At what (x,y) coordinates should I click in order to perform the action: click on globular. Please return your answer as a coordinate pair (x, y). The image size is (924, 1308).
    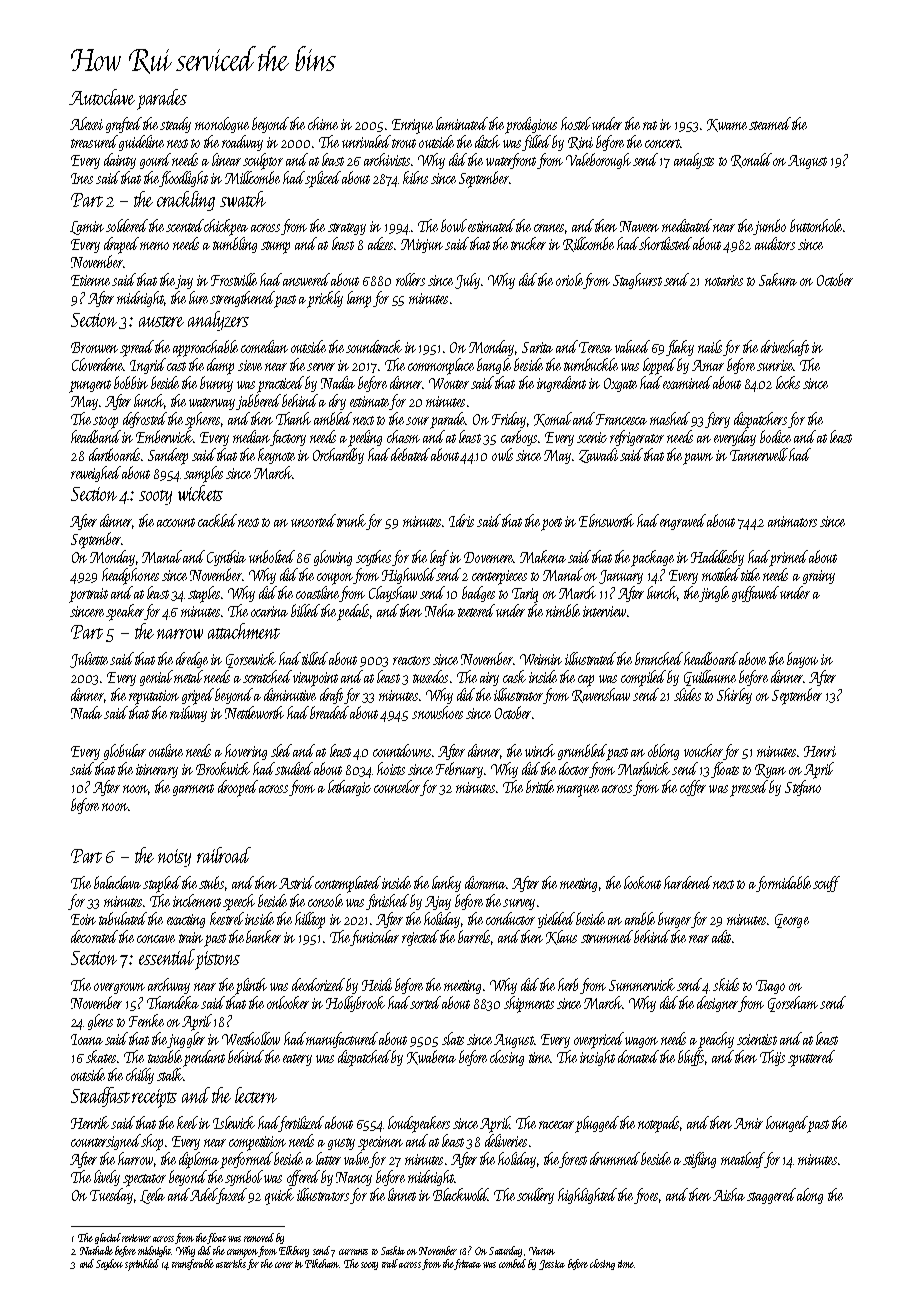
    Looking at the image, I should click on (125, 752).
